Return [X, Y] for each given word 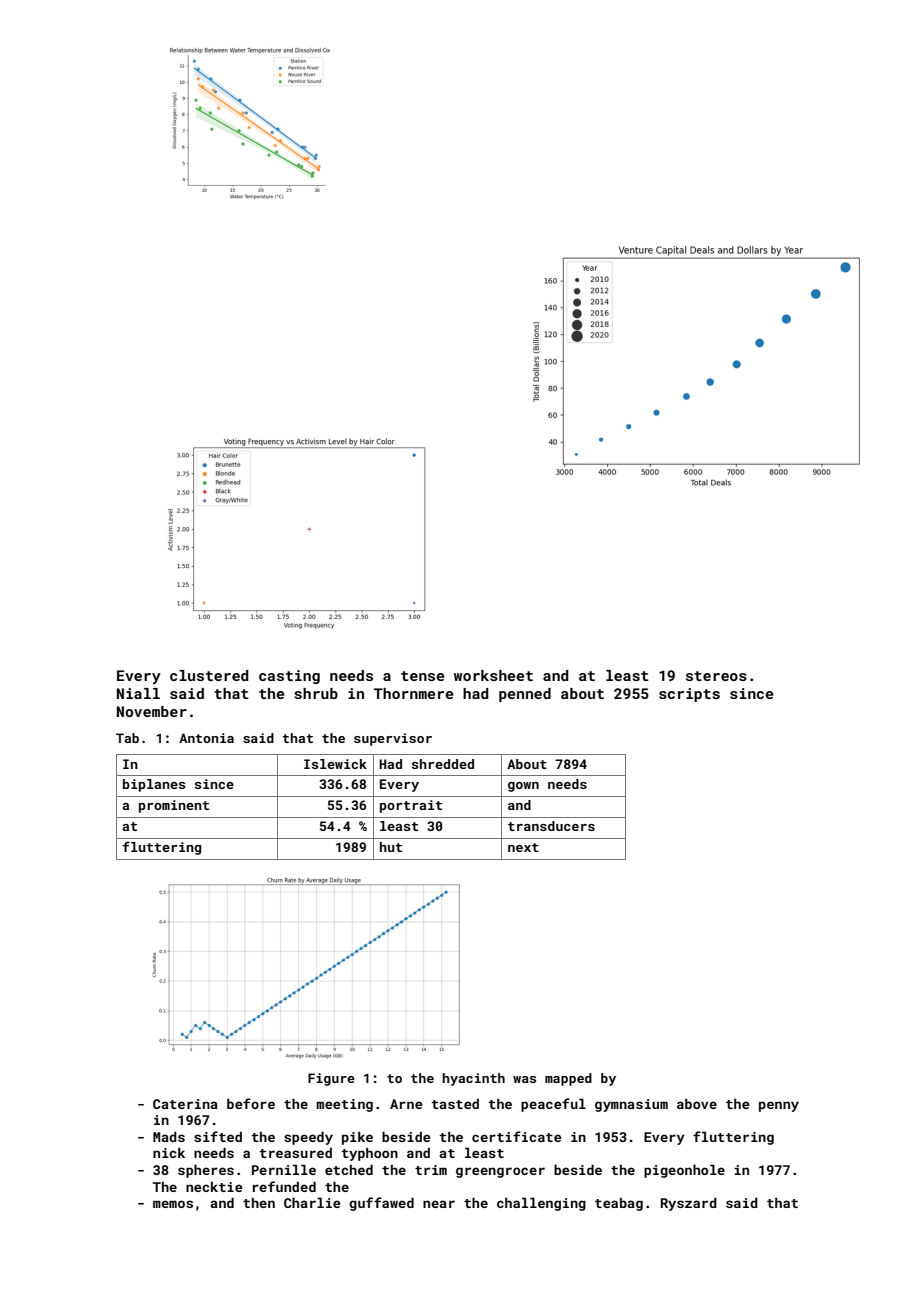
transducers [551, 826]
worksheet [493, 675]
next [523, 847]
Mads [169, 1137]
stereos [716, 676]
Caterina [185, 1104]
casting [289, 677]
